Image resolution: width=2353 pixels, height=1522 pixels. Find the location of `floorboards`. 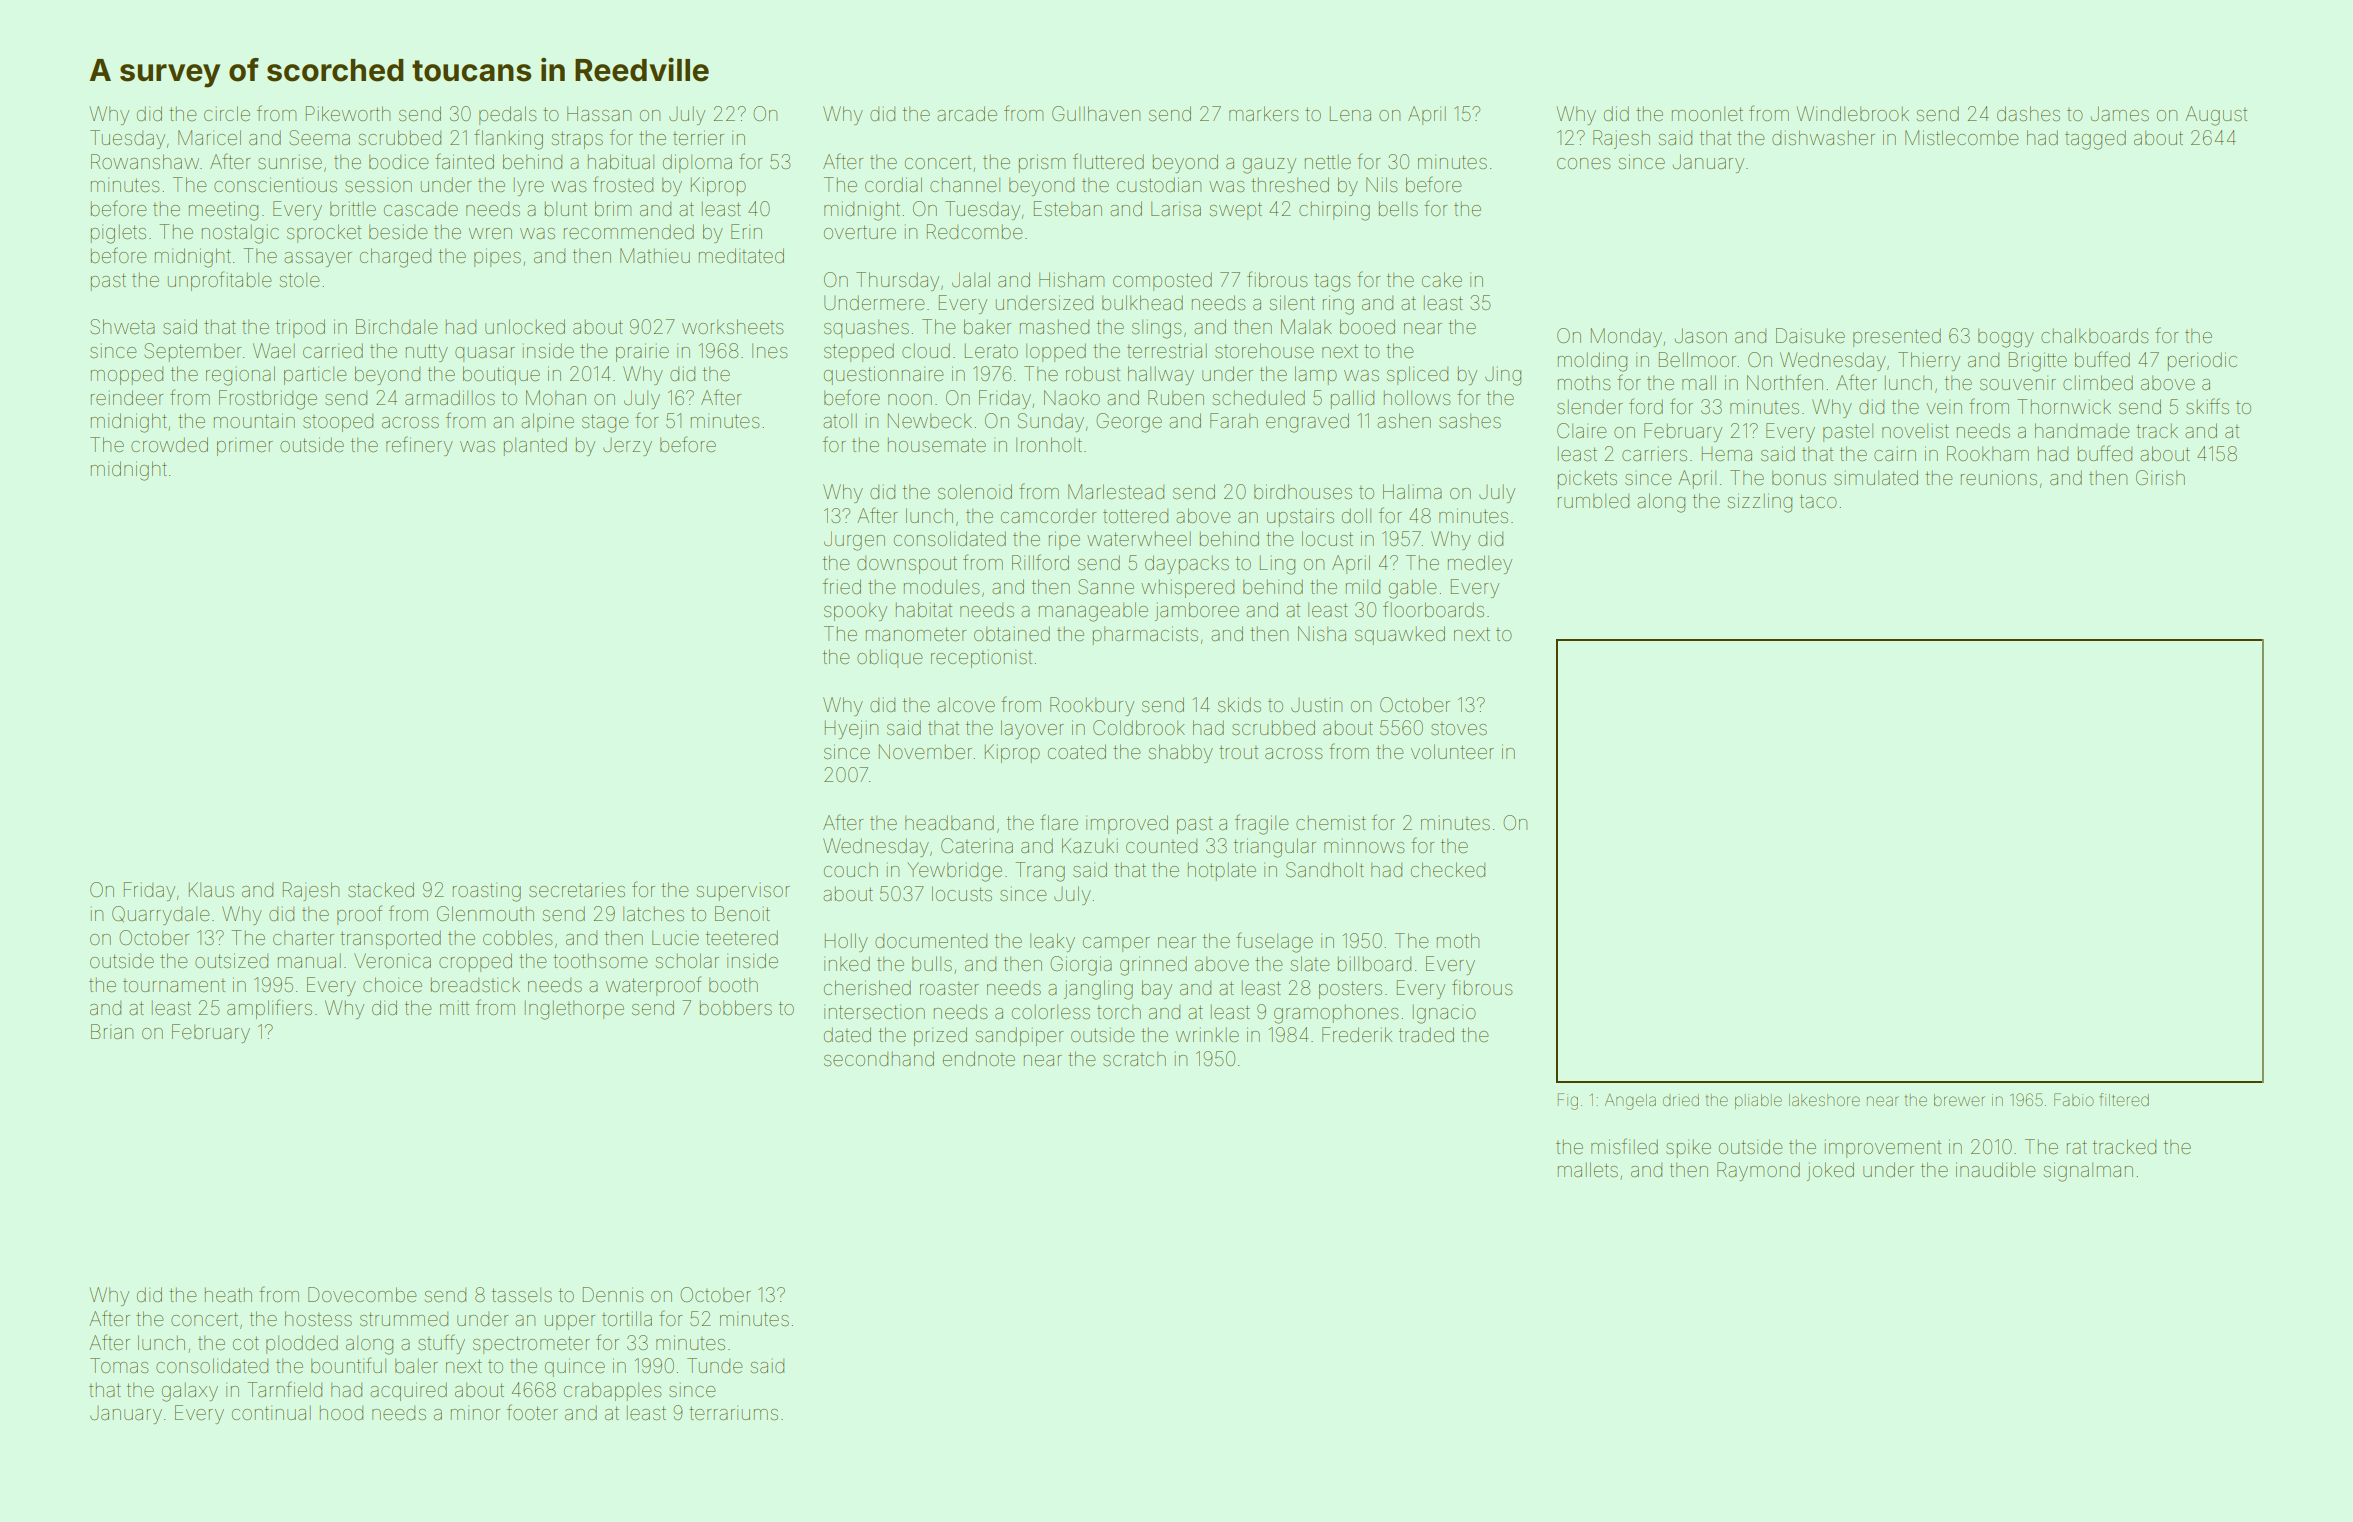

floorboards is located at coordinates (1433, 609).
